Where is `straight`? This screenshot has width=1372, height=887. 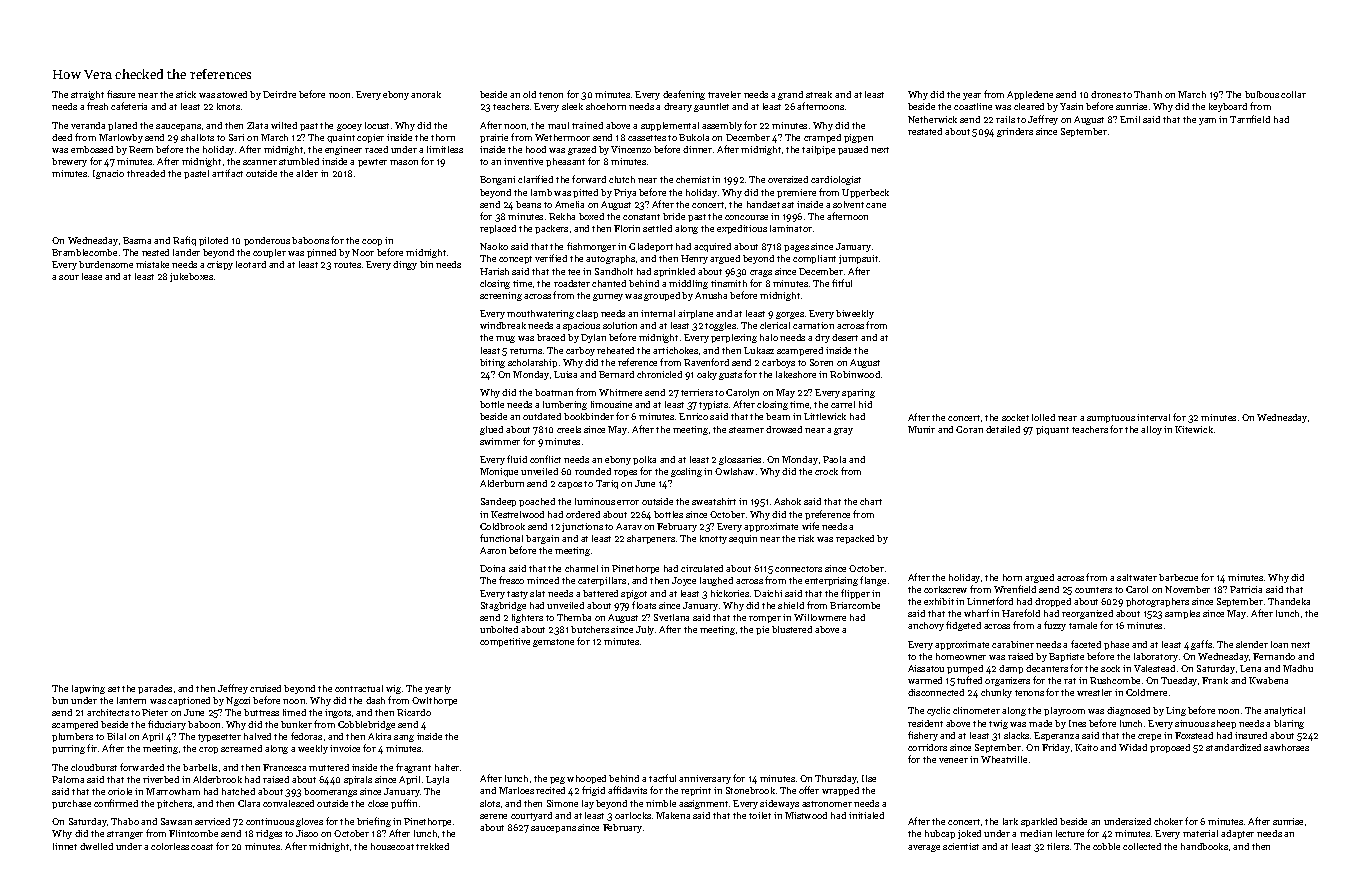 straight is located at coordinates (87, 95).
